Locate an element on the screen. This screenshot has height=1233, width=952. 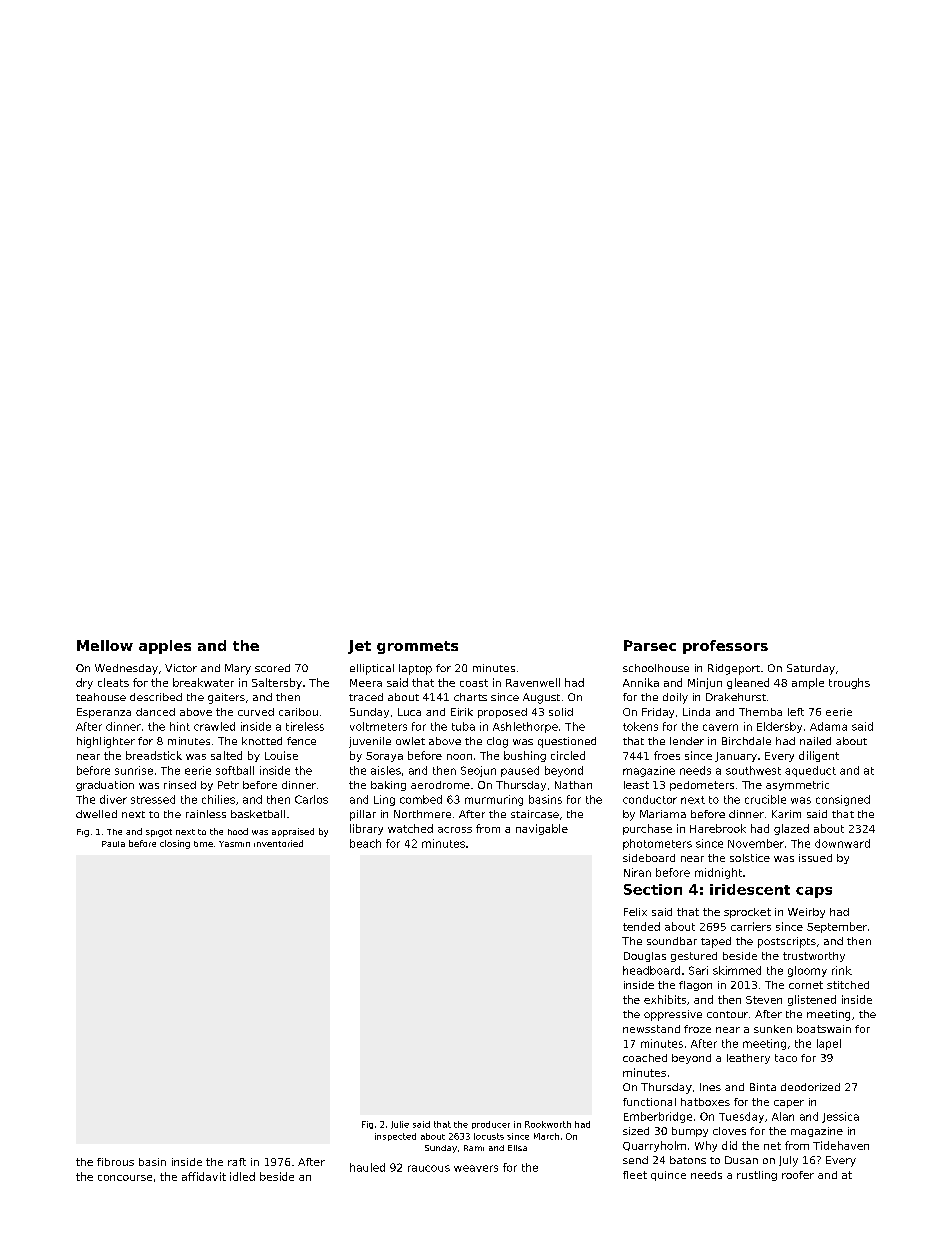
grommets is located at coordinates (417, 647).
